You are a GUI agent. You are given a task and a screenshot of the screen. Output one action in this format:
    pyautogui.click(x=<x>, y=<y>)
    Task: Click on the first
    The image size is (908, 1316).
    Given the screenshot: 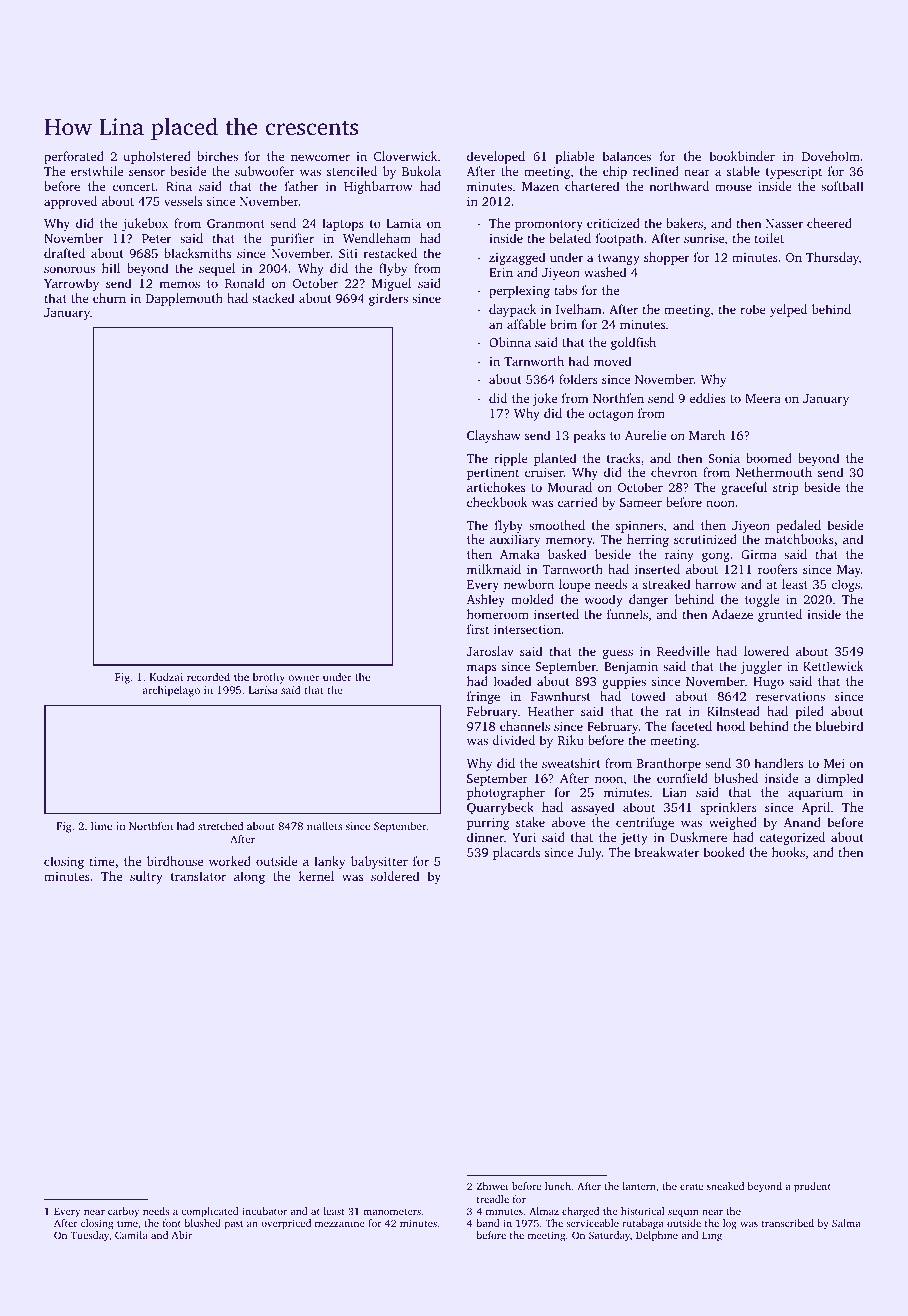 What is the action you would take?
    pyautogui.click(x=478, y=629)
